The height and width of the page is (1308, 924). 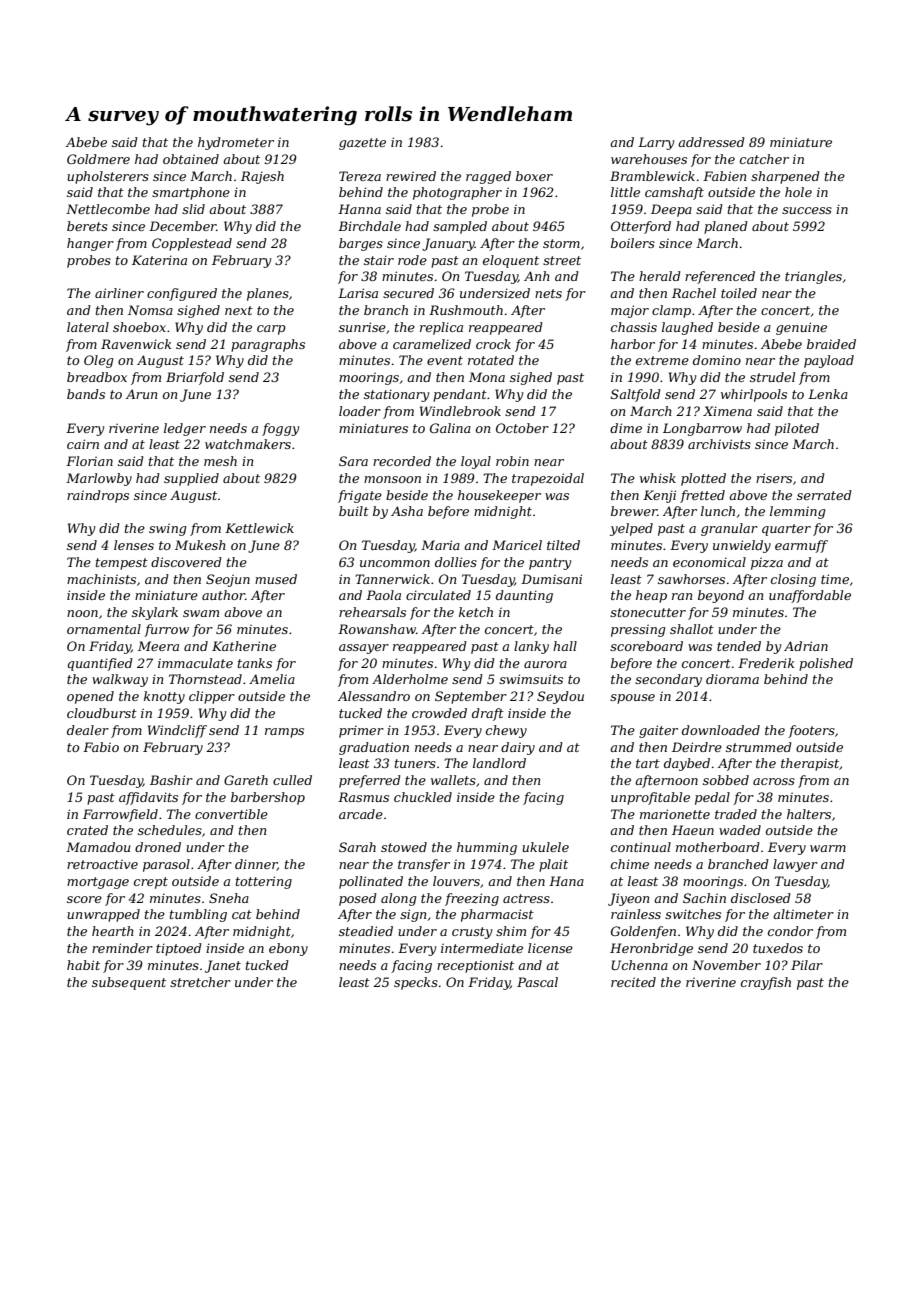 What do you see at coordinates (223, 966) in the page?
I see `Janet` at bounding box center [223, 966].
